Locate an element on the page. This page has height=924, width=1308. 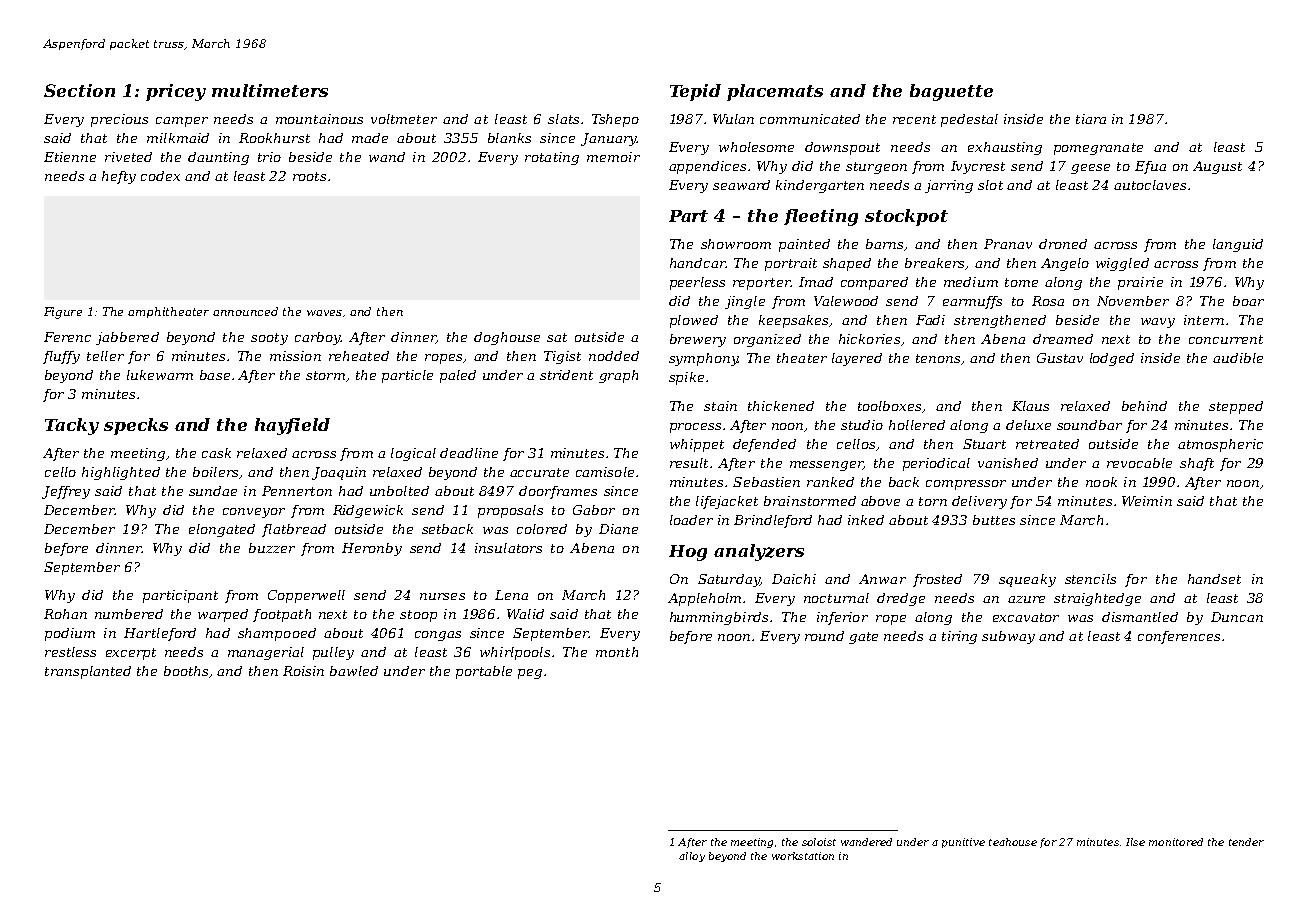
punitive is located at coordinates (963, 843).
